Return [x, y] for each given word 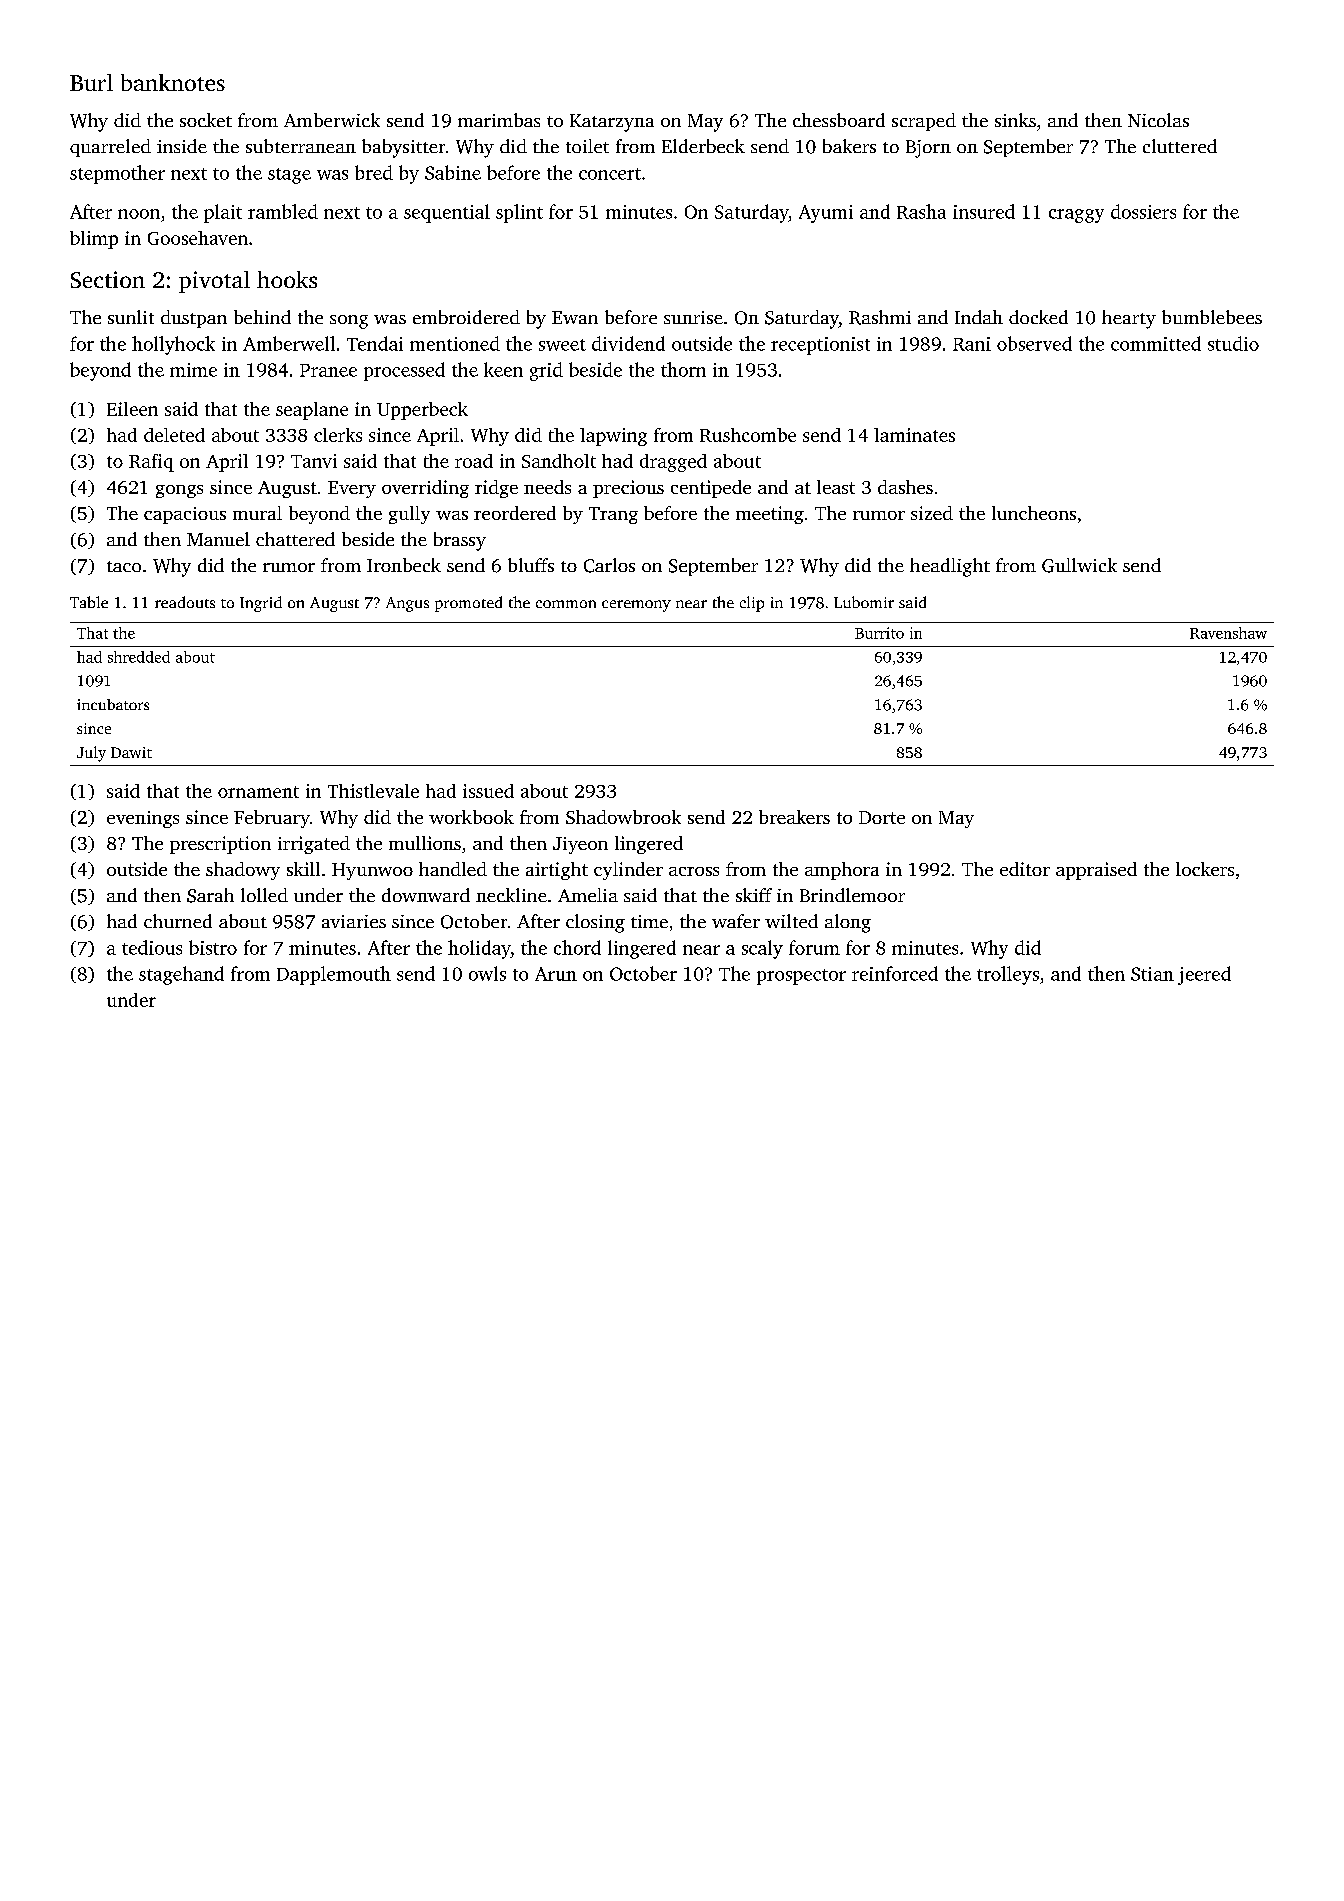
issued [488, 791]
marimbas [499, 120]
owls [487, 973]
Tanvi [314, 461]
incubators [113, 704]
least [836, 487]
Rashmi [880, 317]
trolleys [1008, 975]
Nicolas [1158, 120]
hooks [287, 279]
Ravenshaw [1228, 633]
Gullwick [1079, 565]
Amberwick [332, 120]
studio [1233, 343]
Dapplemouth [334, 975]
